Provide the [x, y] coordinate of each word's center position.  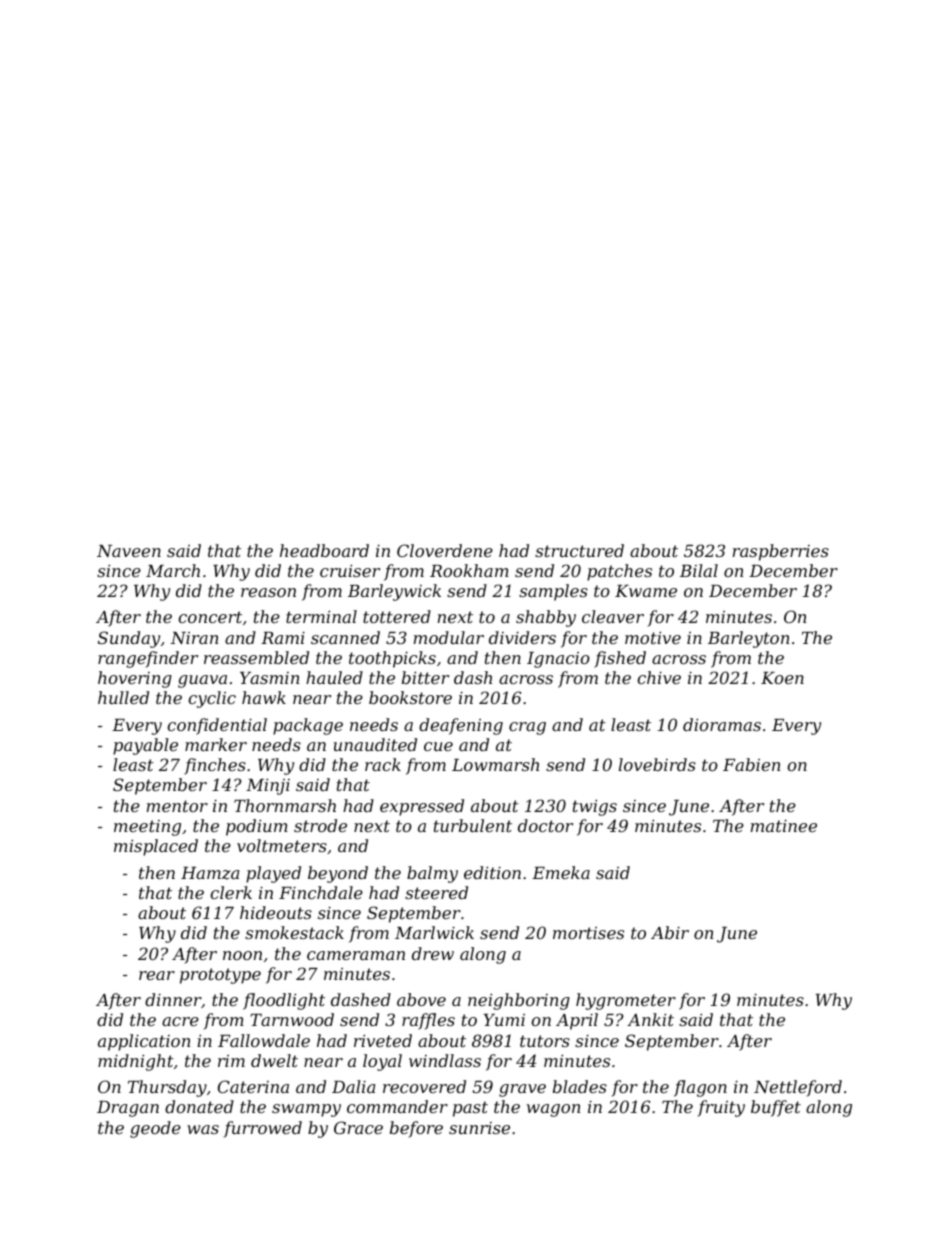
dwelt [274, 1060]
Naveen [129, 551]
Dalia [353, 1086]
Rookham [469, 570]
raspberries [781, 552]
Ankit [650, 1019]
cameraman [356, 955]
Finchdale [321, 892]
